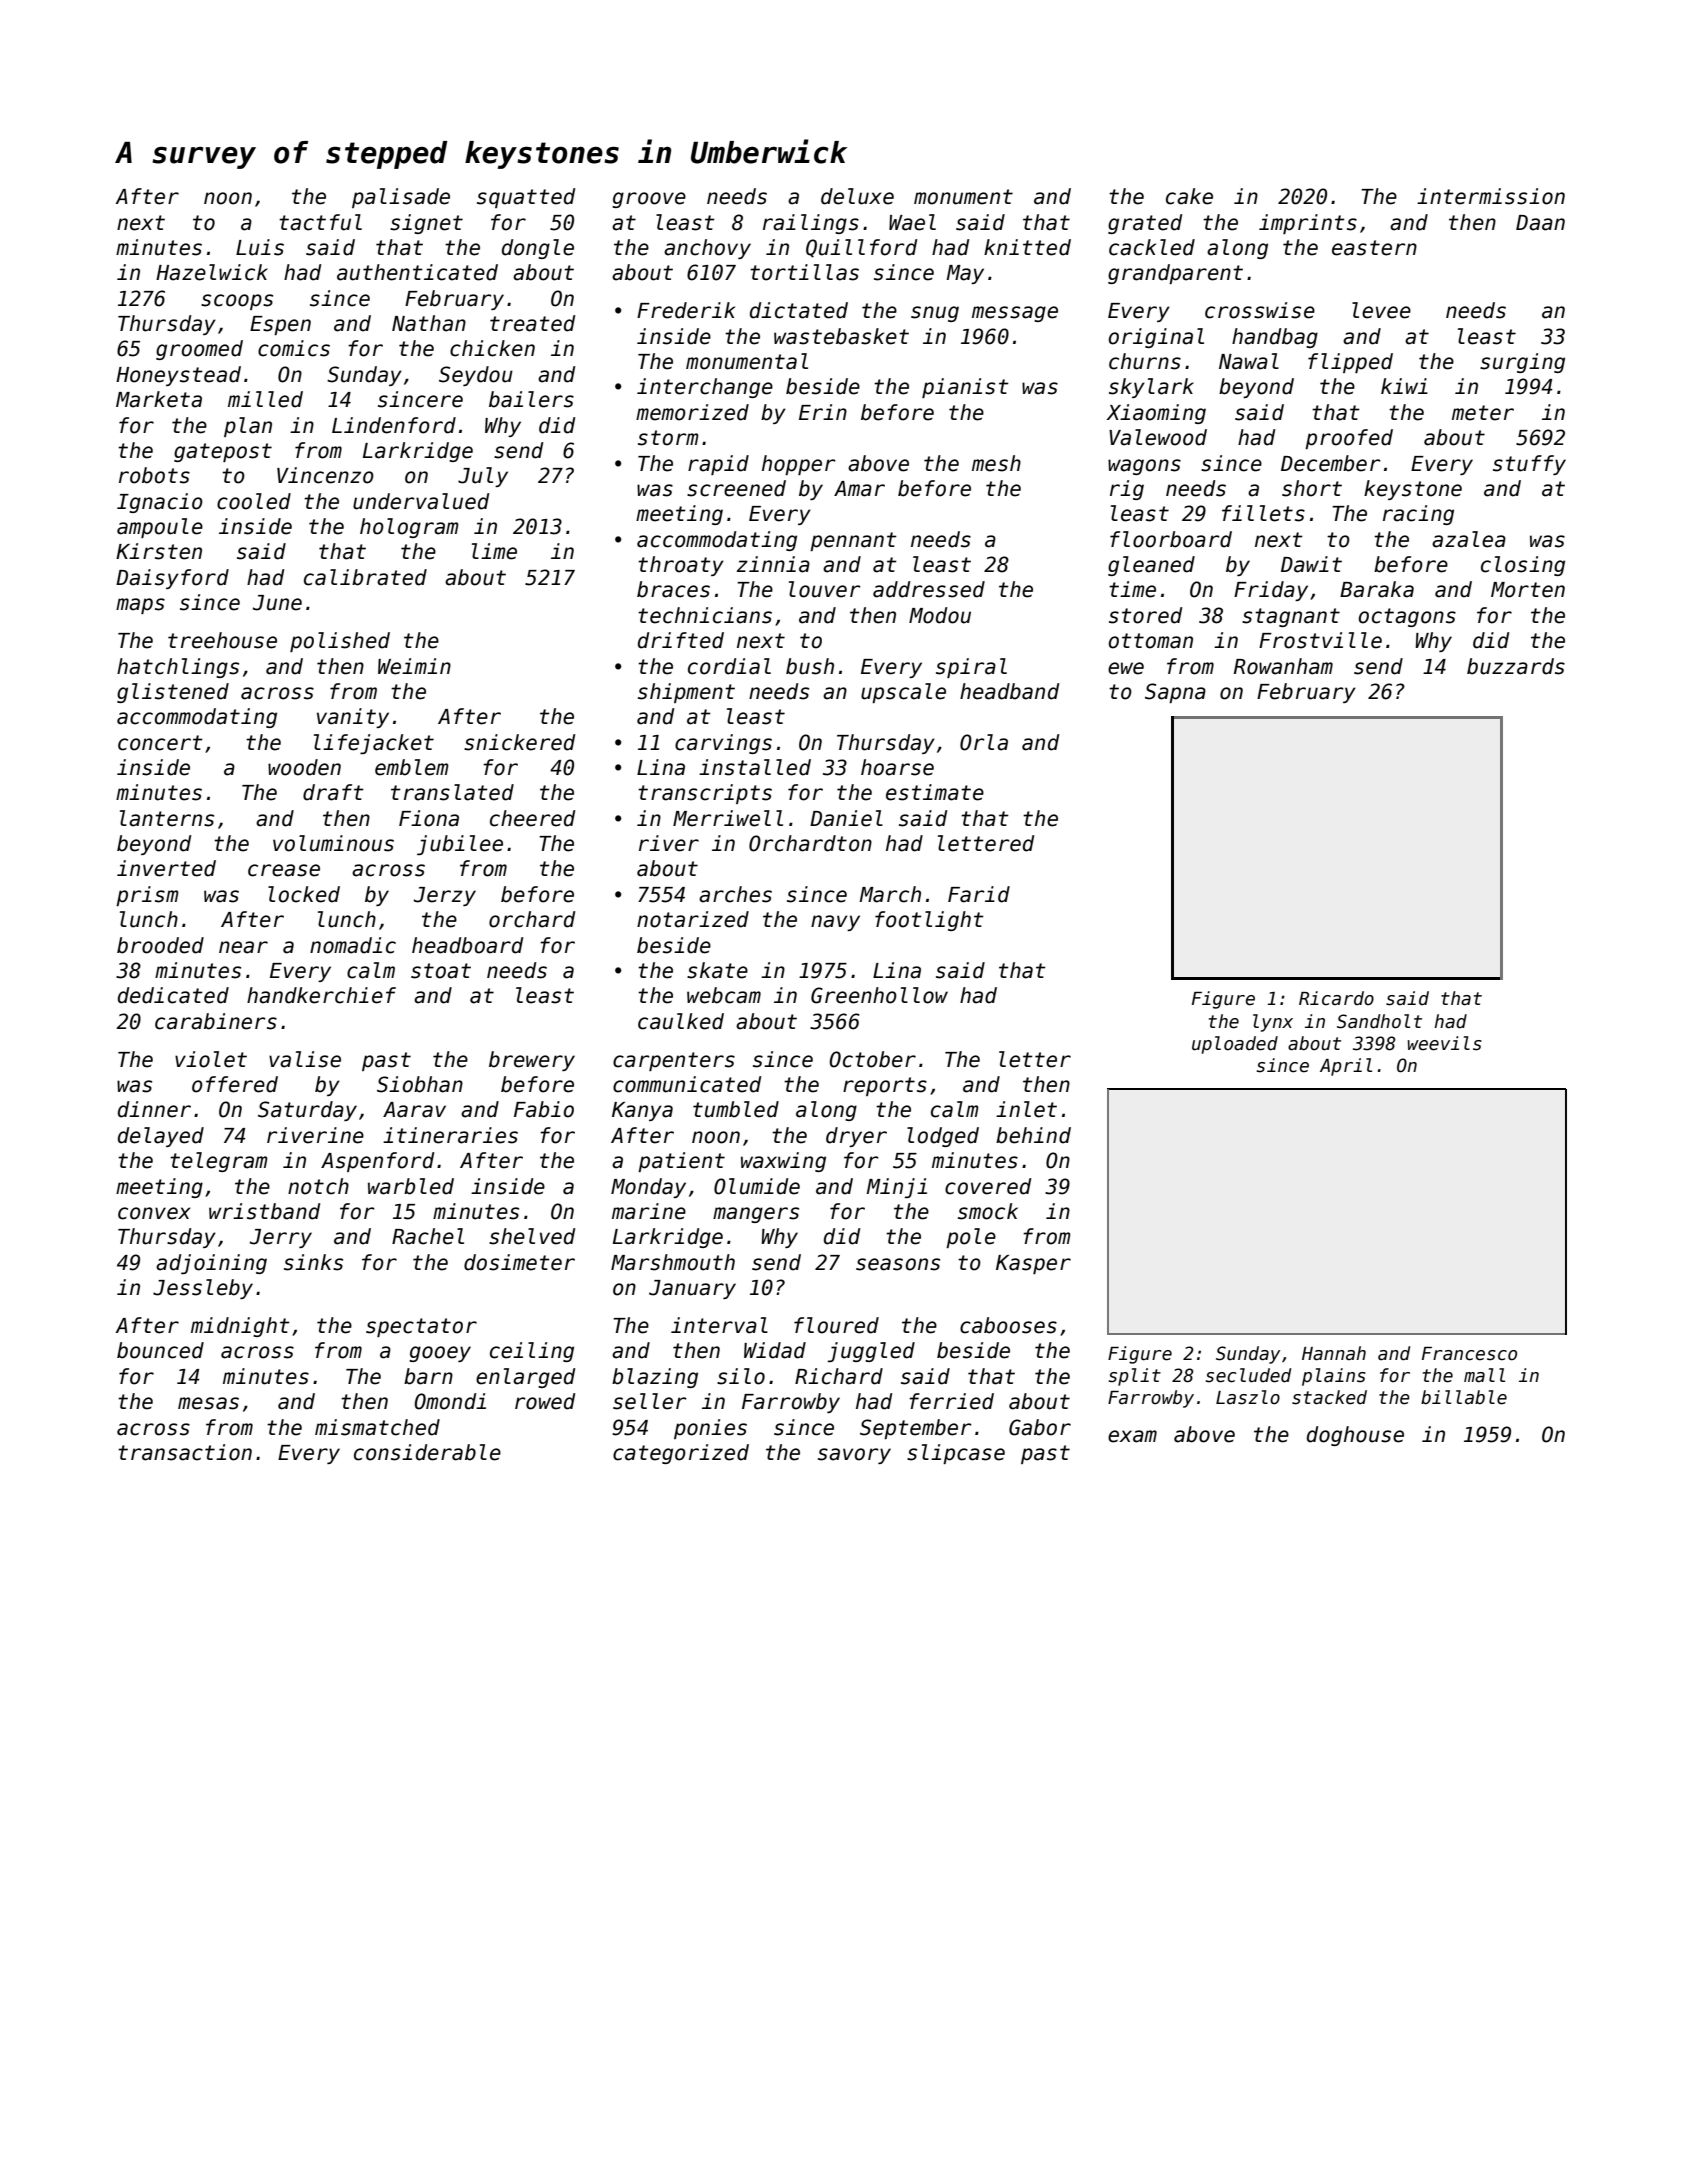 The height and width of the image is (2178, 1683). I want to click on shelved, so click(532, 1236).
